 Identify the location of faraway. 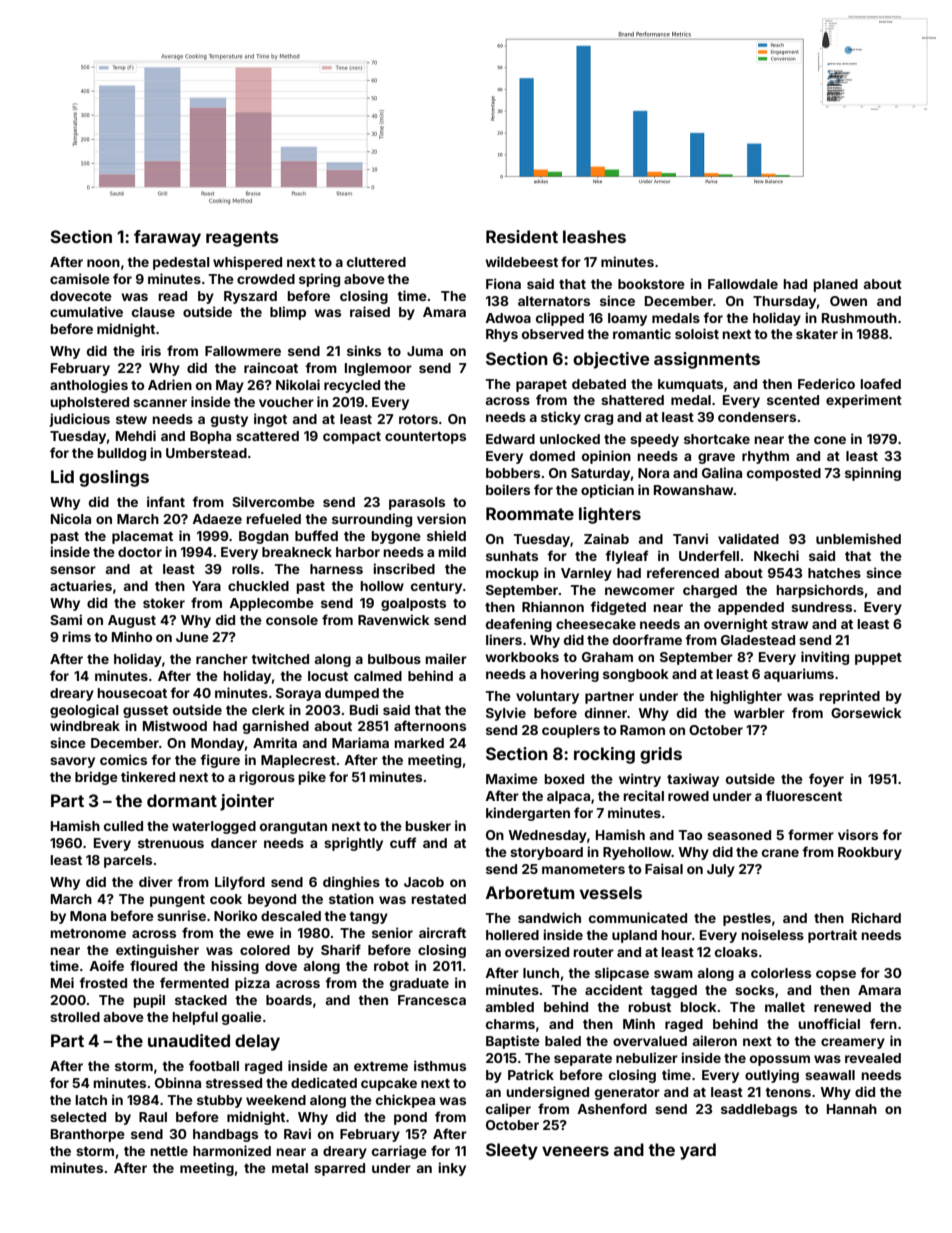
(167, 238).
